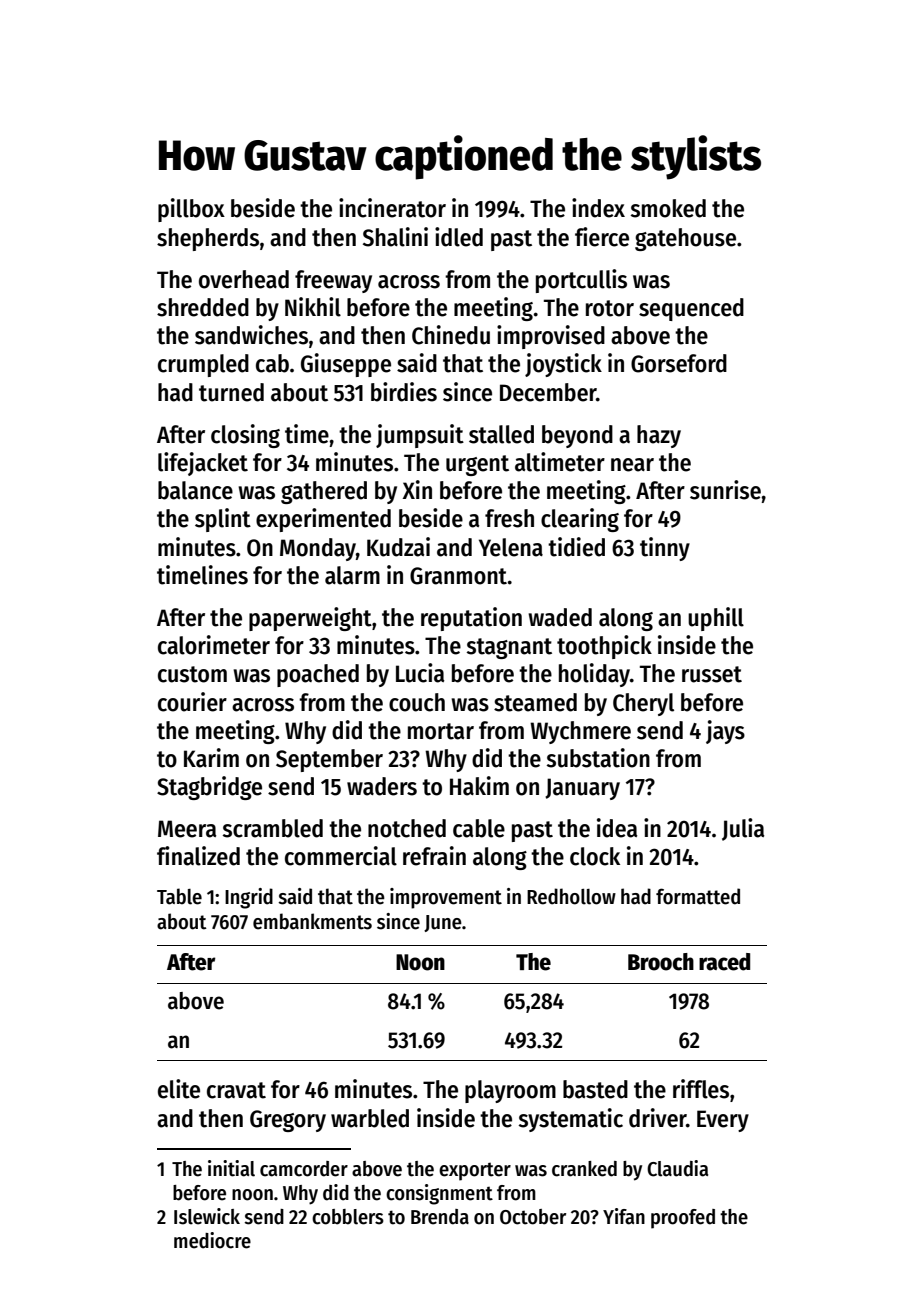  Describe the element at coordinates (272, 828) in the screenshot. I see `scrambled` at that location.
